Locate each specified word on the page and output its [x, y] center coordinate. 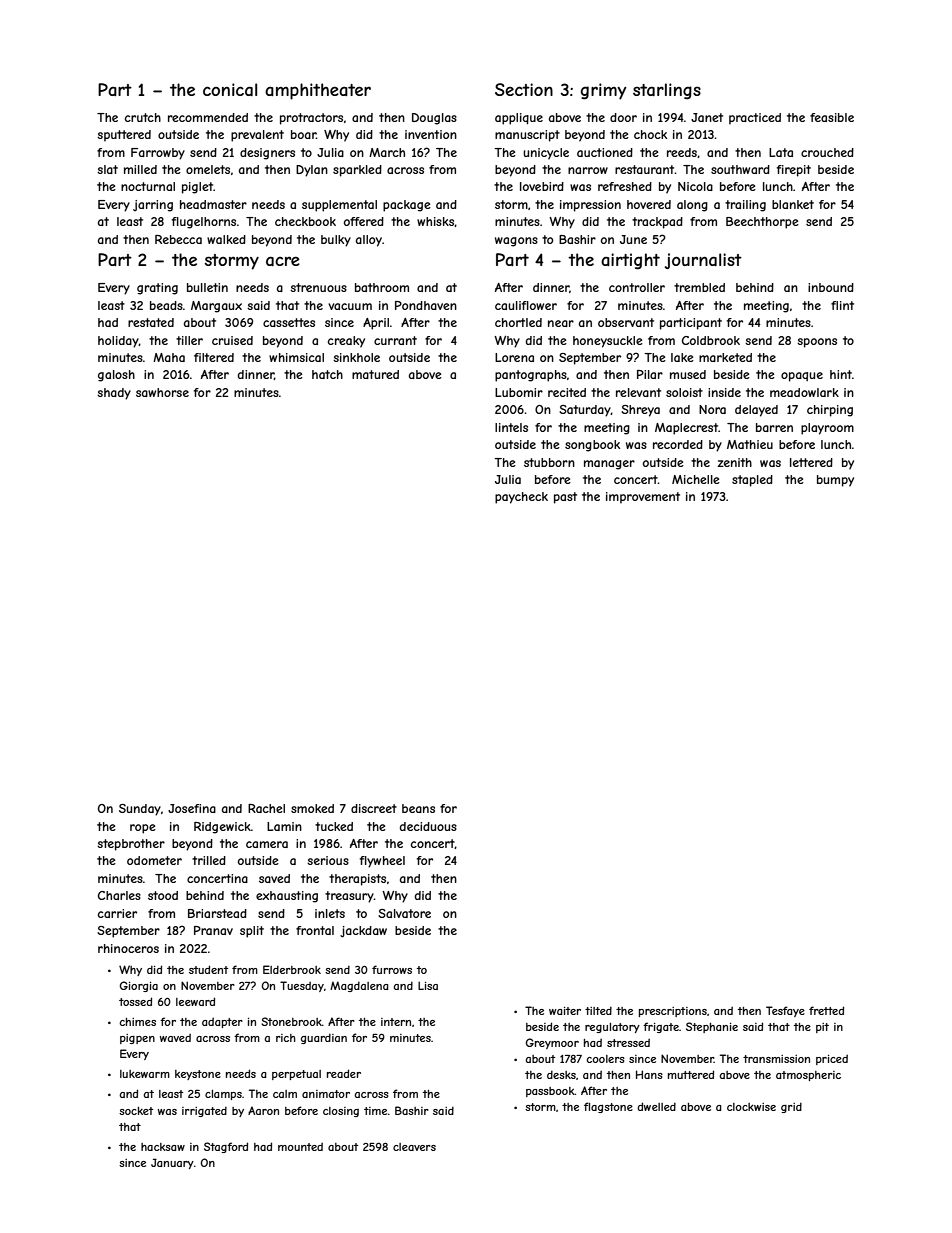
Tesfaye [785, 1011]
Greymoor [552, 1043]
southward [740, 169]
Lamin [284, 826]
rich [286, 1038]
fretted [826, 1010]
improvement [643, 498]
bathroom [382, 287]
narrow [588, 170]
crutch [143, 117]
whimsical [296, 357]
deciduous [428, 826]
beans [418, 808]
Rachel [266, 808]
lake [682, 357]
